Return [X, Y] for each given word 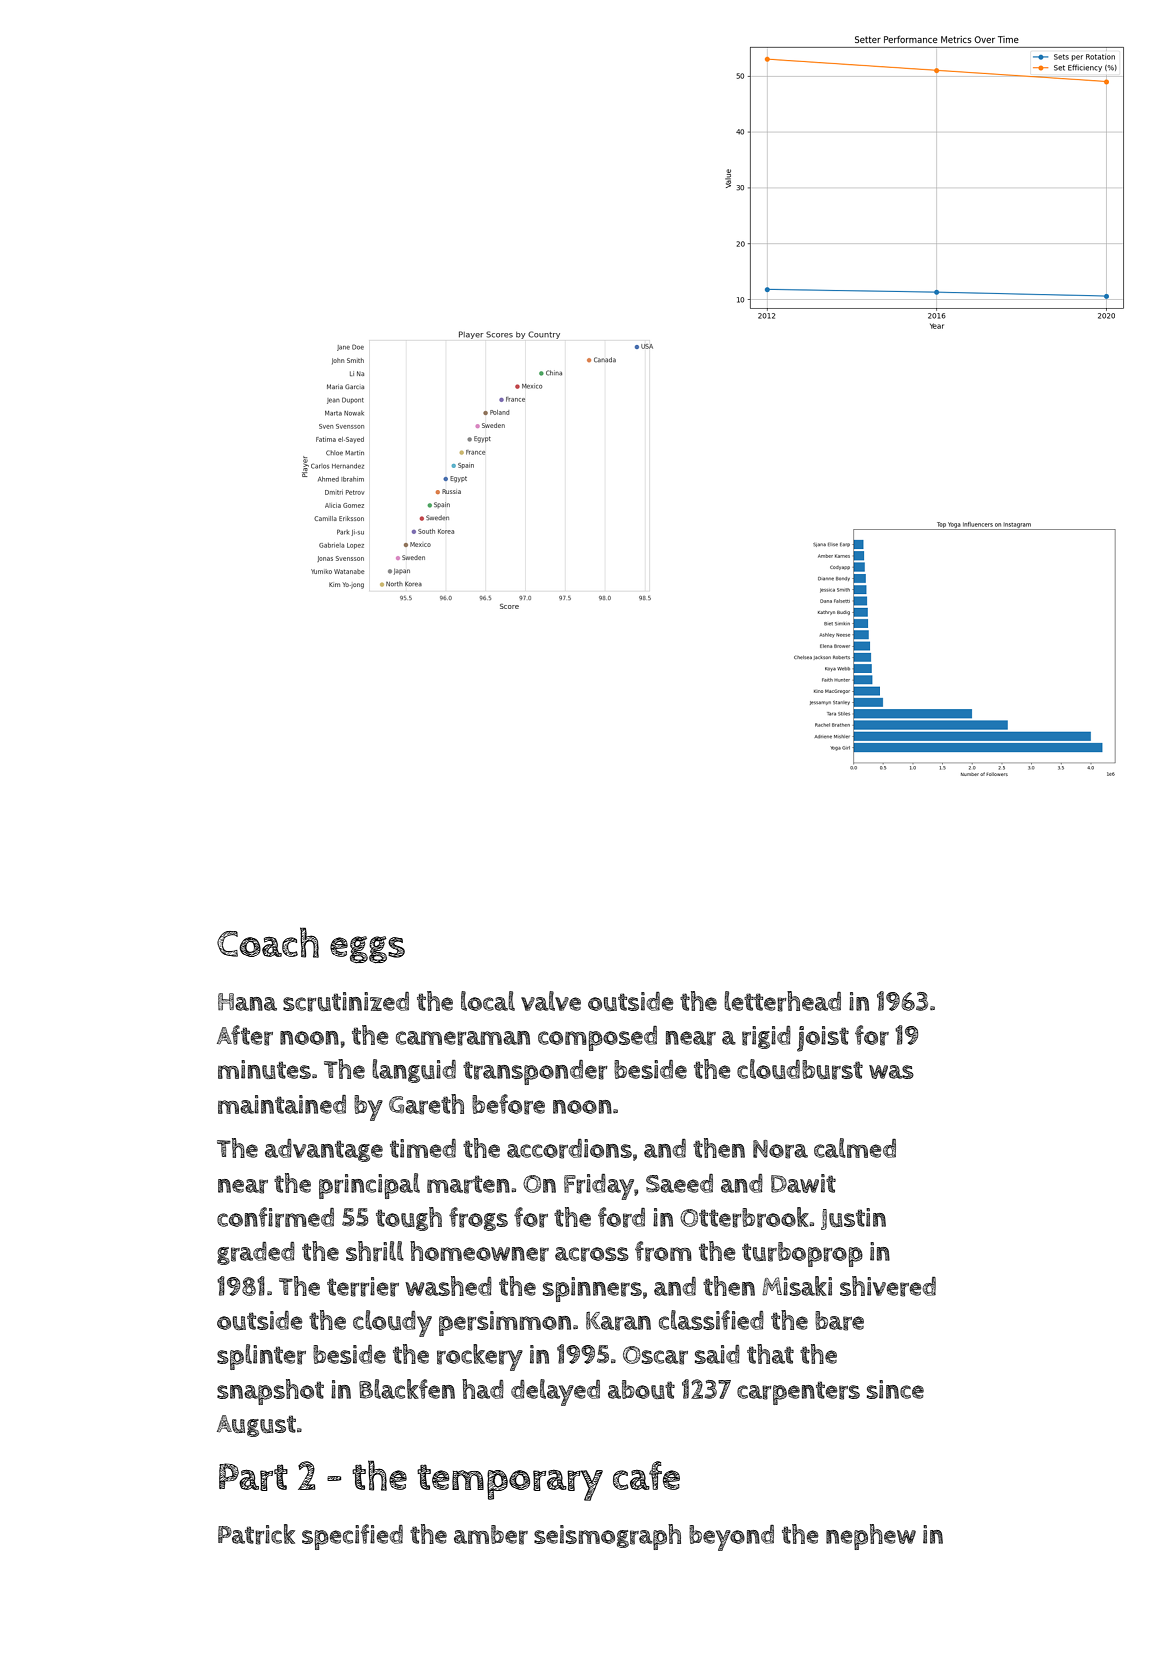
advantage [324, 1150]
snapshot [270, 1392]
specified [352, 1537]
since [895, 1389]
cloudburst [800, 1069]
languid [414, 1071]
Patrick [256, 1534]
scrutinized [346, 1002]
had [483, 1389]
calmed [855, 1148]
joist [823, 1039]
